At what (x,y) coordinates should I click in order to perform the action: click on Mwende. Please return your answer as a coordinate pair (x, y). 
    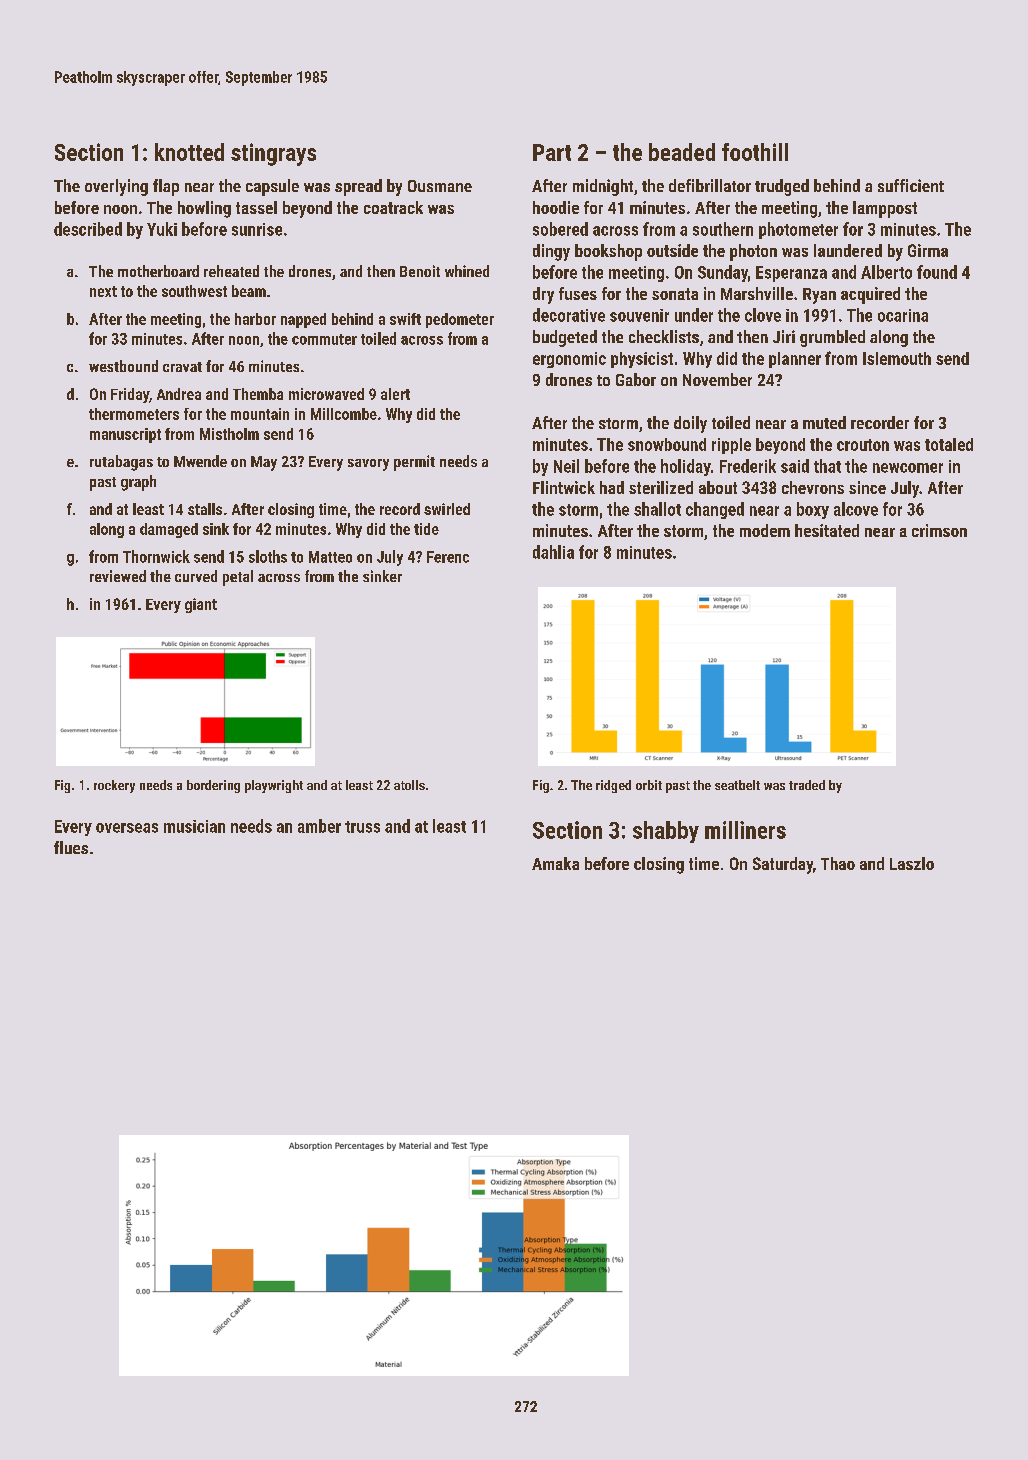
    Looking at the image, I should click on (200, 461).
